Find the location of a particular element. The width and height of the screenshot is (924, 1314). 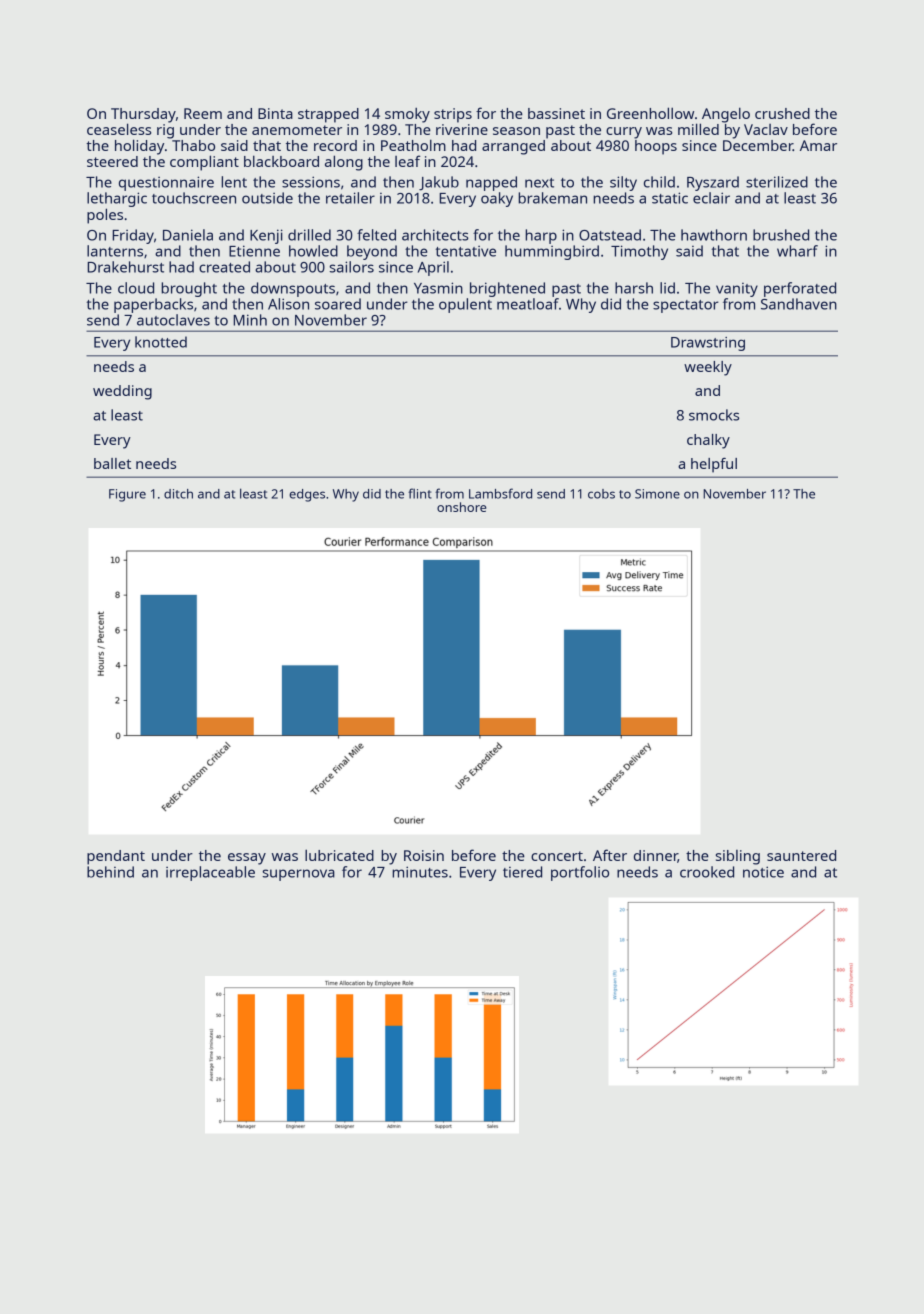

crushed is located at coordinates (782, 113).
